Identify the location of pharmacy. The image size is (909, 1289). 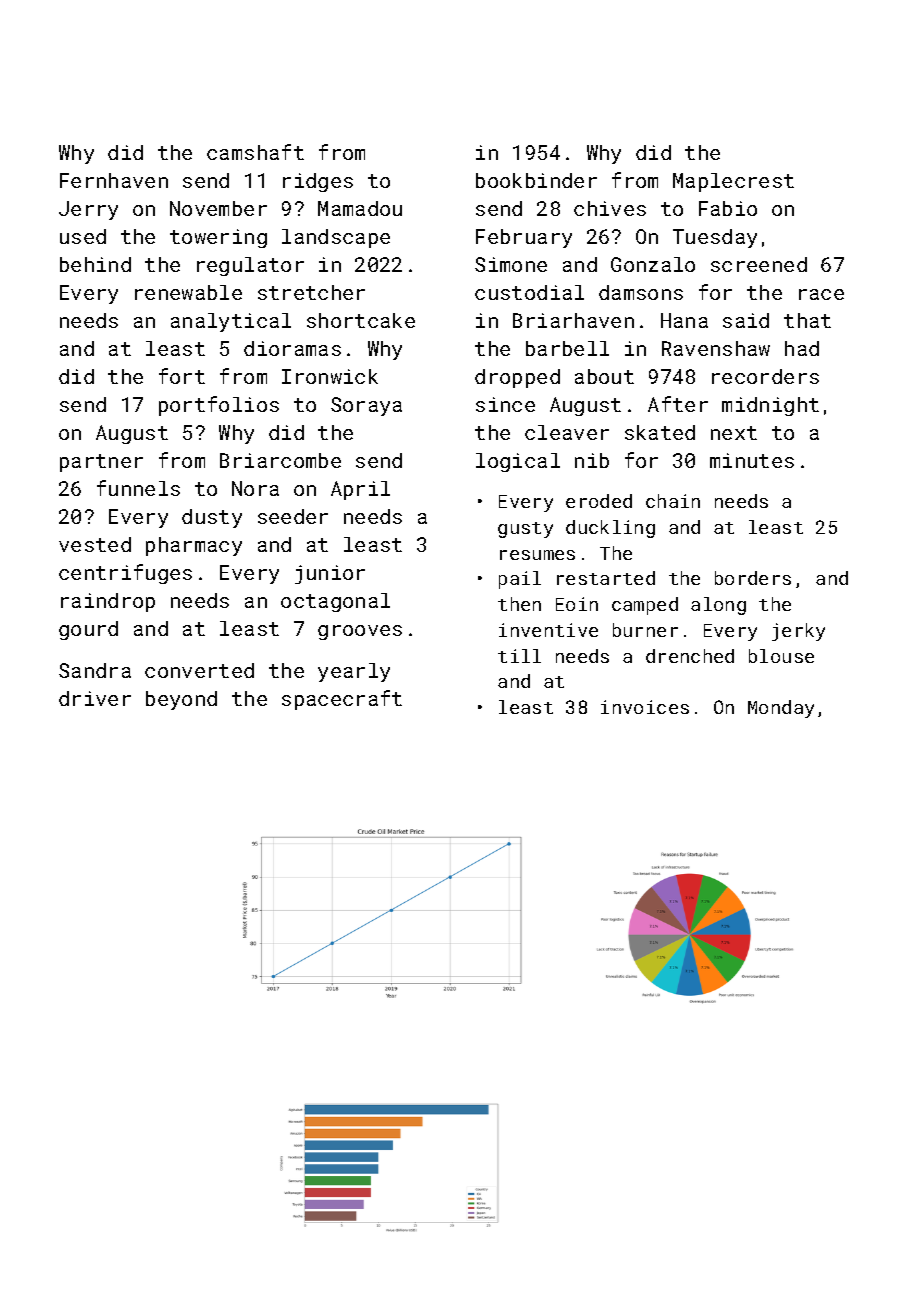
(194, 546).
